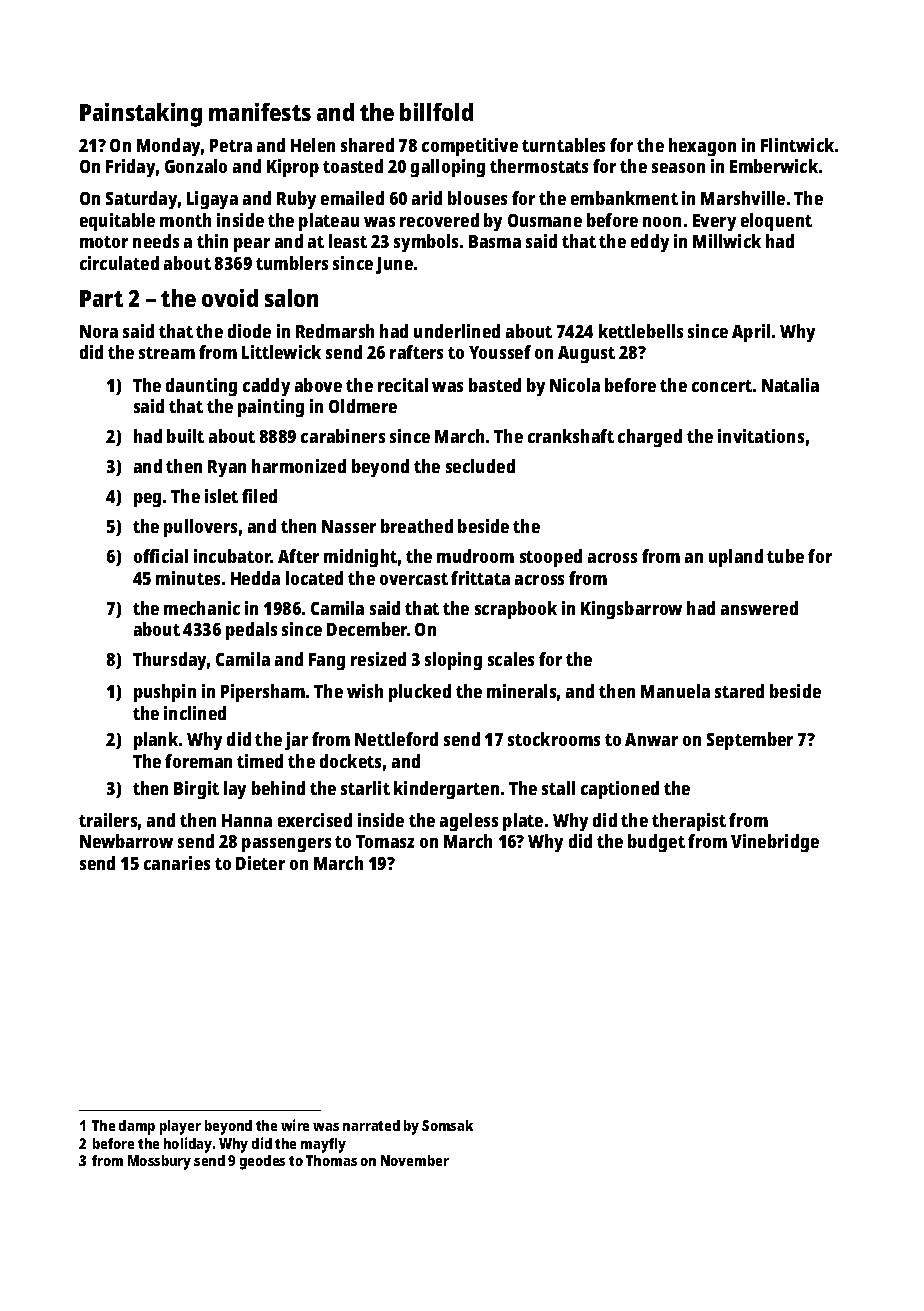  What do you see at coordinates (180, 1127) in the screenshot?
I see `player` at bounding box center [180, 1127].
